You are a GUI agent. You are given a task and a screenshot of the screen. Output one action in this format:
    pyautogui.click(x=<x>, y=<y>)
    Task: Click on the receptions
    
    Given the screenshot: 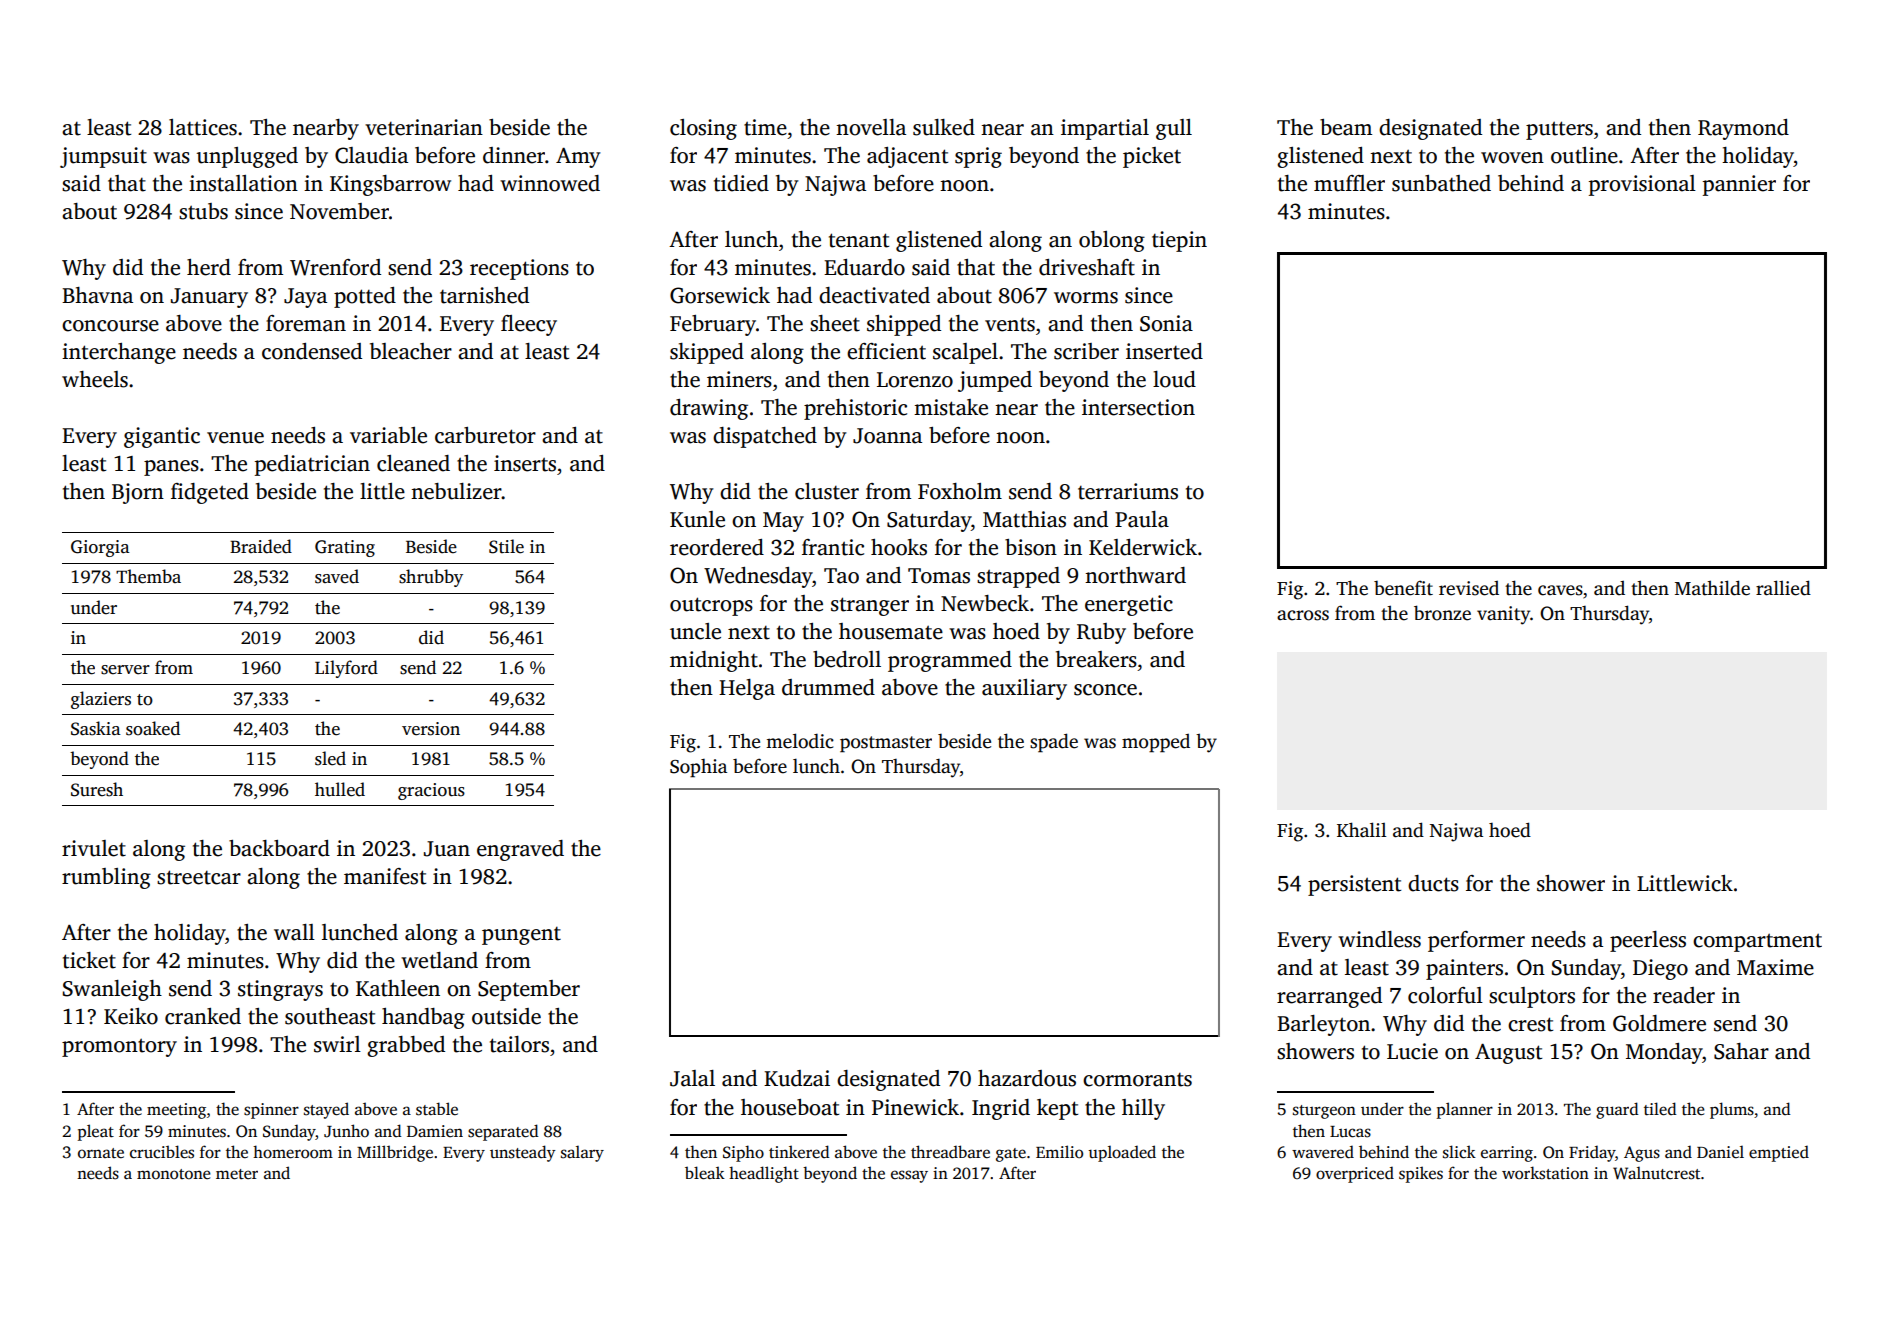 What is the action you would take?
    pyautogui.click(x=519, y=269)
